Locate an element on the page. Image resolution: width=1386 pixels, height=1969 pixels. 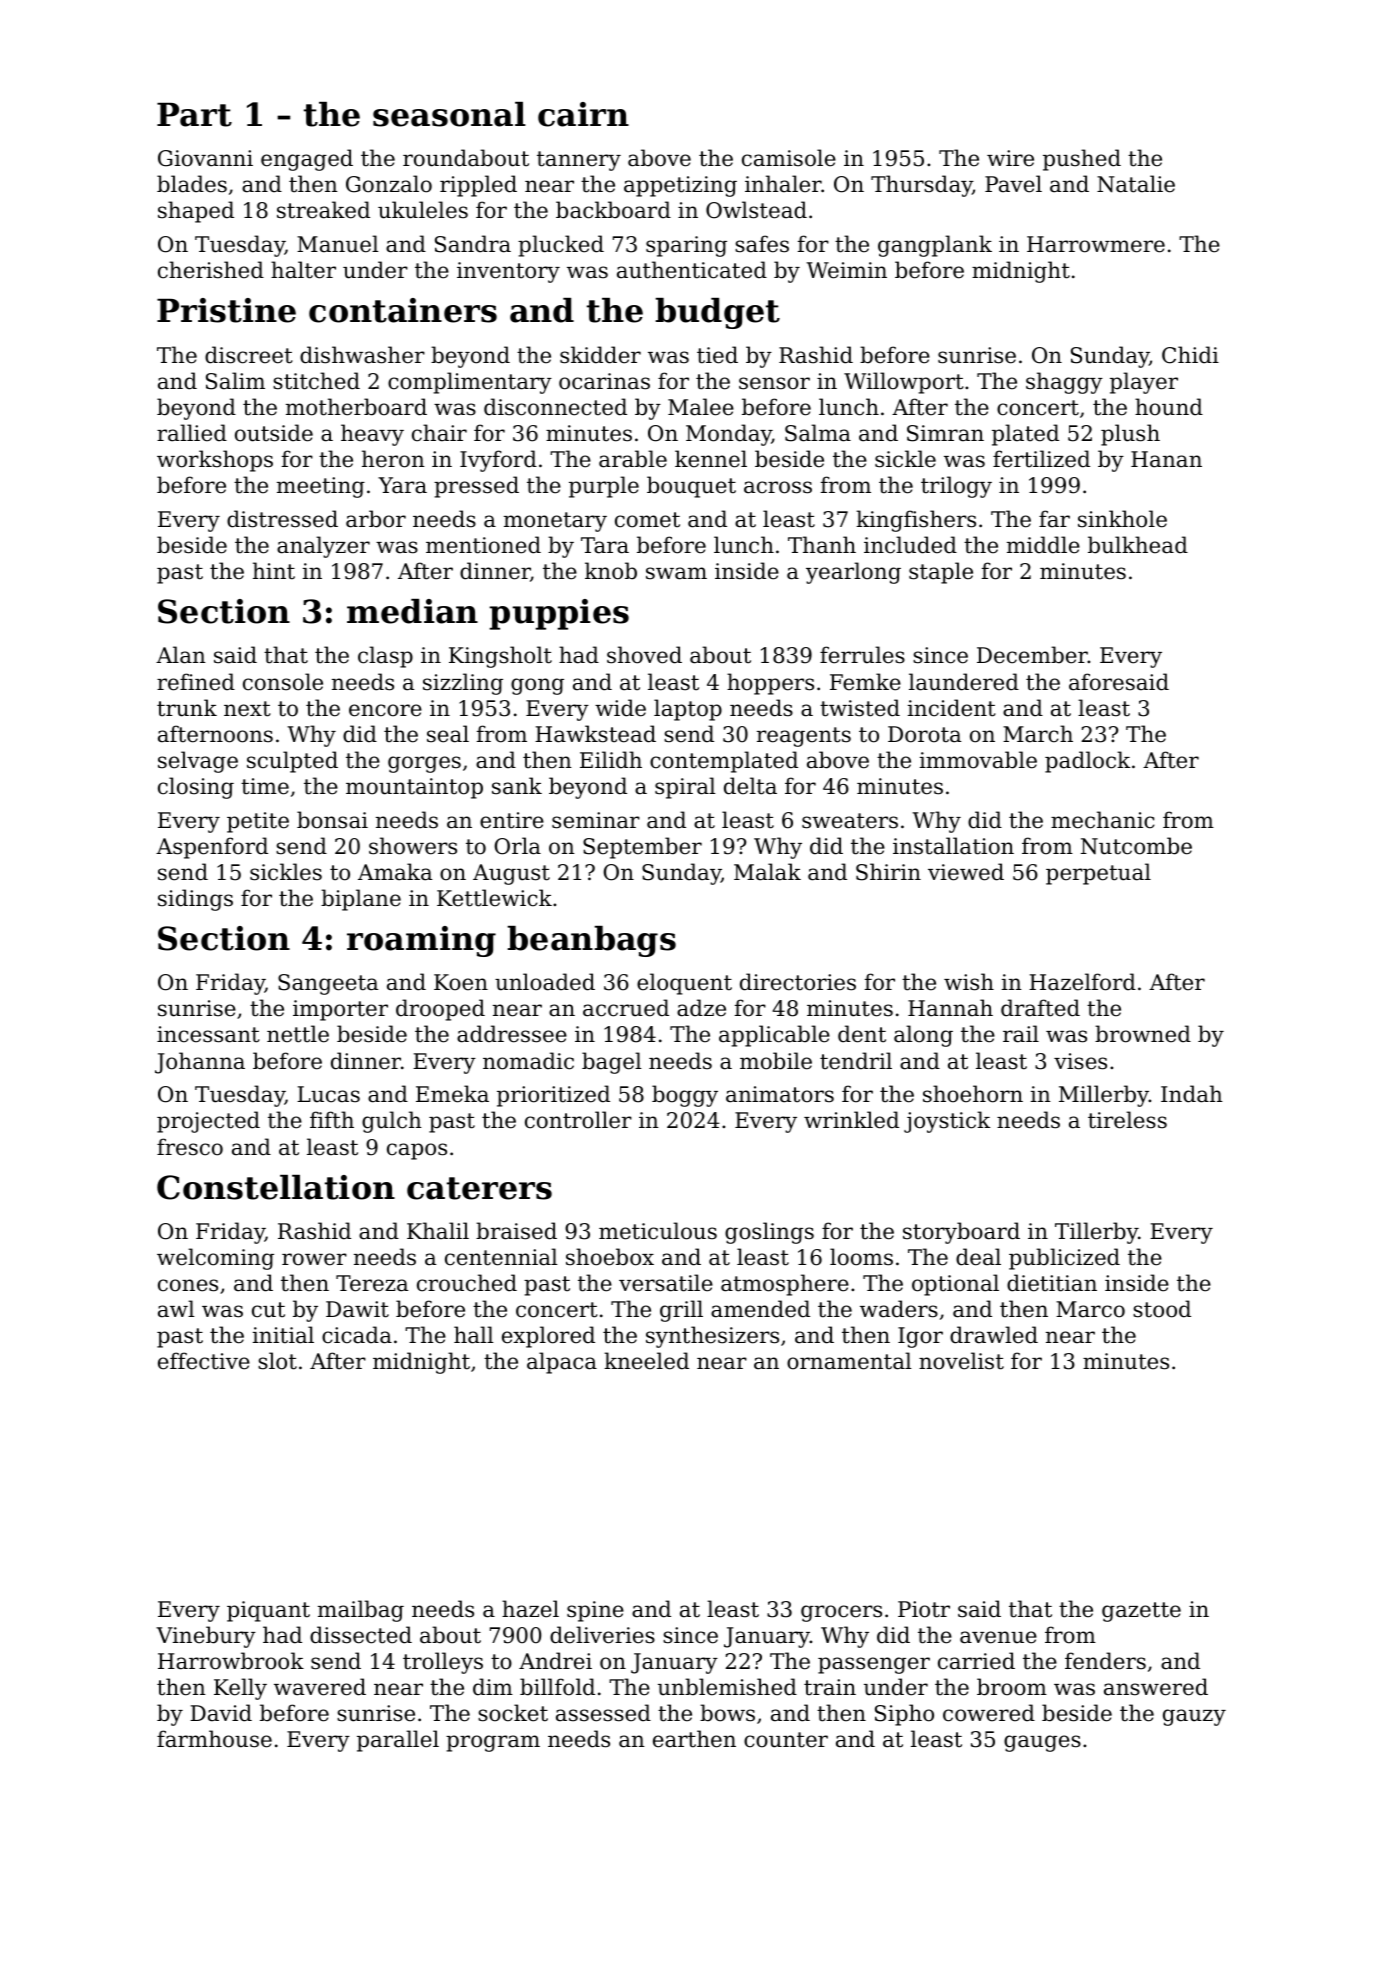
parallel is located at coordinates (398, 1741).
